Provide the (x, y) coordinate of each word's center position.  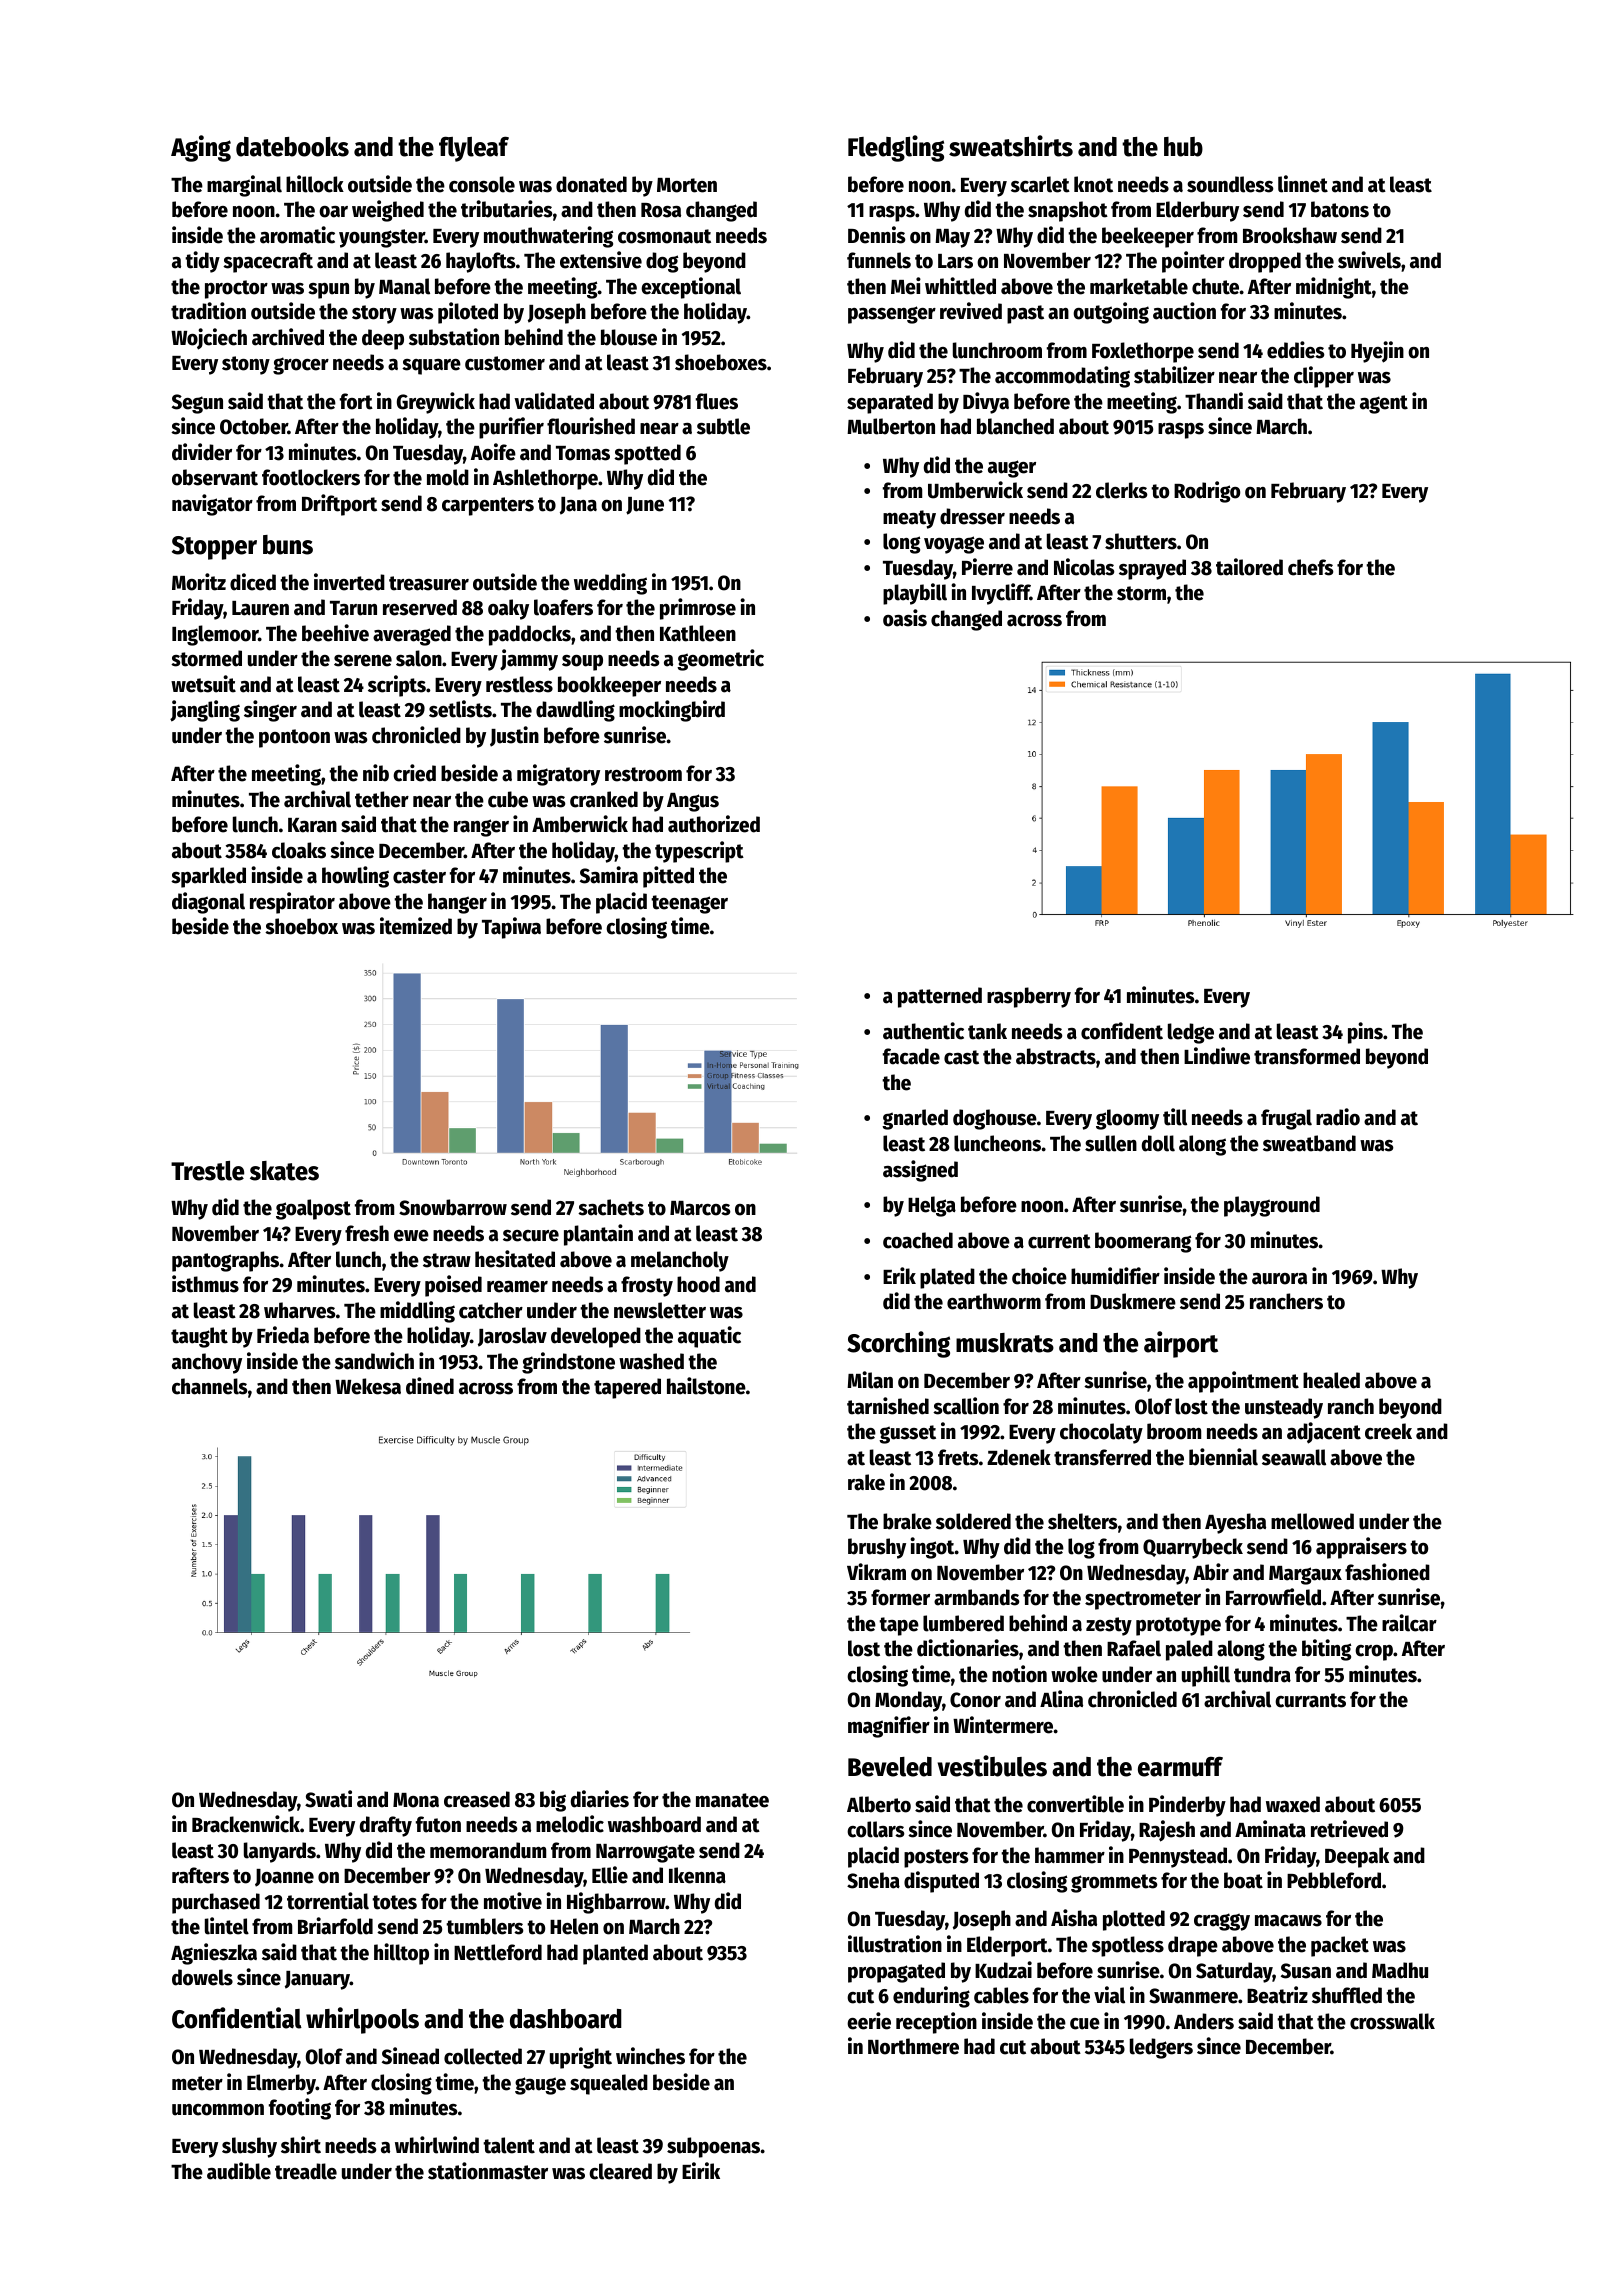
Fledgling (896, 148)
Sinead (410, 2056)
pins (1365, 1033)
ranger (481, 828)
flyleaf (474, 149)
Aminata (1270, 1829)
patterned (940, 997)
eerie (869, 2021)
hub (1183, 147)
